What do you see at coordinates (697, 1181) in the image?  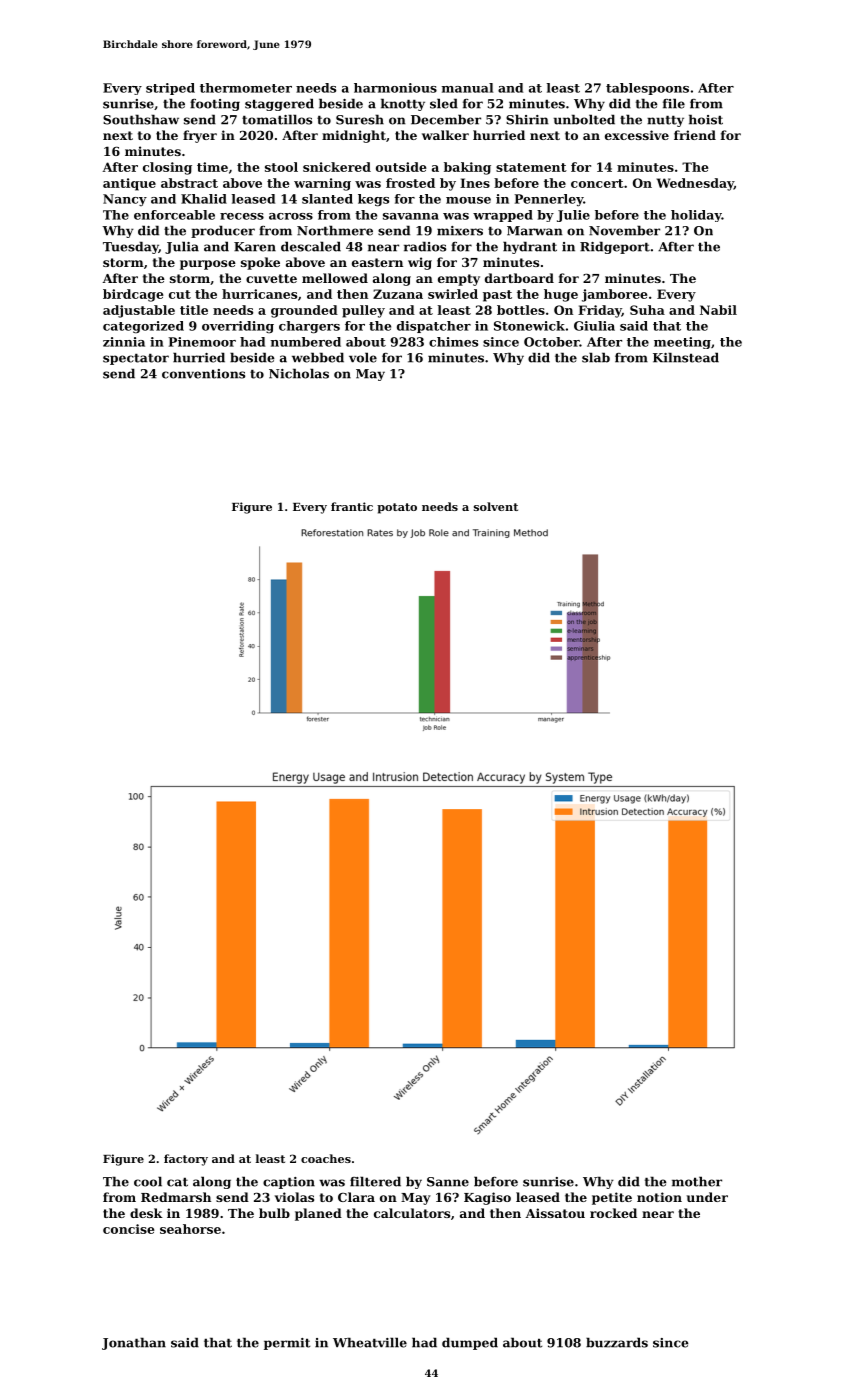 I see `mother` at bounding box center [697, 1181].
